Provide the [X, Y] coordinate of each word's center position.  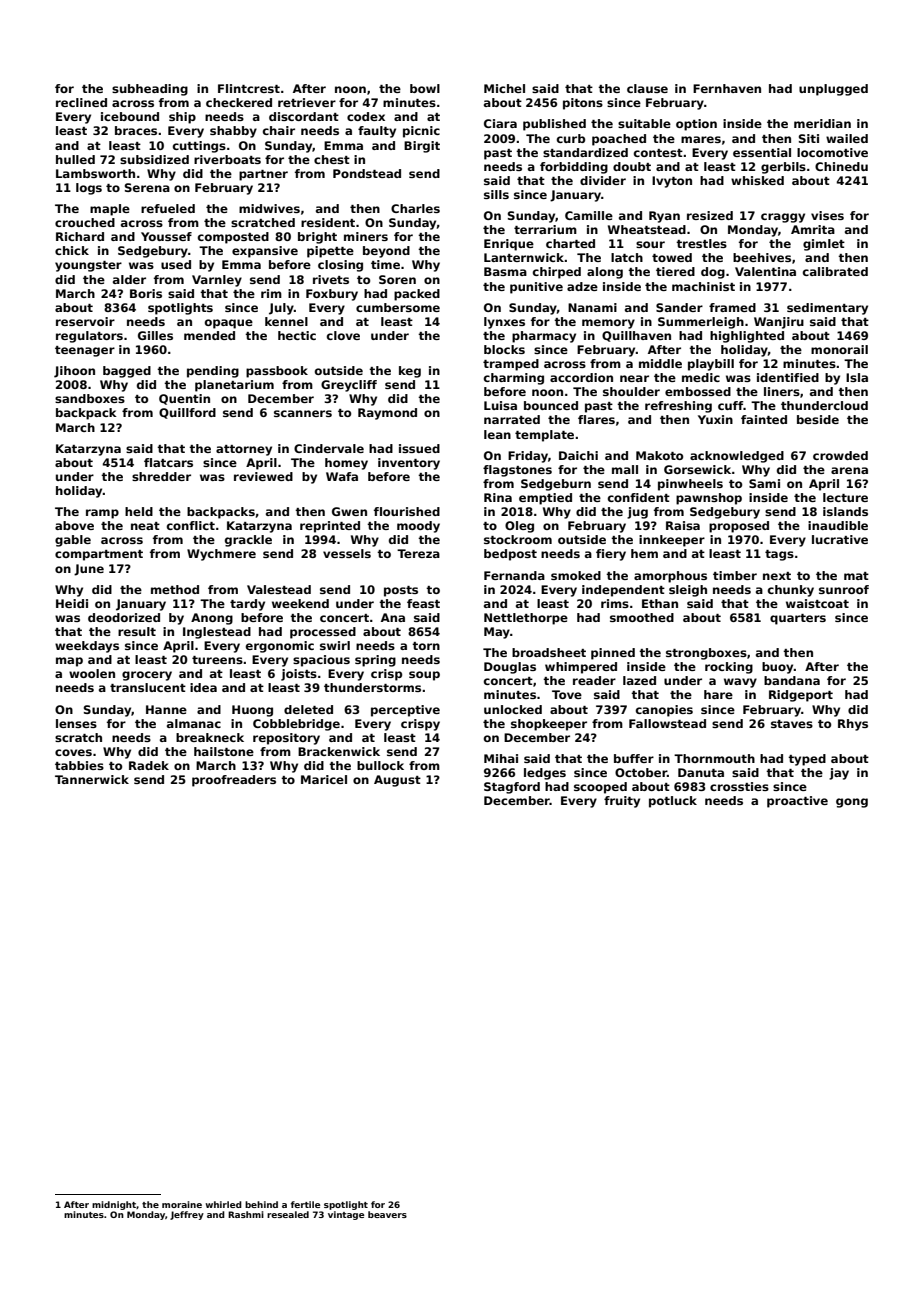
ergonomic [280, 647]
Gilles [155, 335]
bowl [425, 88]
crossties [739, 786]
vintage [346, 1215]
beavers [387, 1214]
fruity [622, 802]
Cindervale [329, 448]
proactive [797, 802]
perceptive [405, 711]
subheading [150, 90]
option [696, 125]
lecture [845, 497]
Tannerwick [92, 779]
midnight [114, 1205]
